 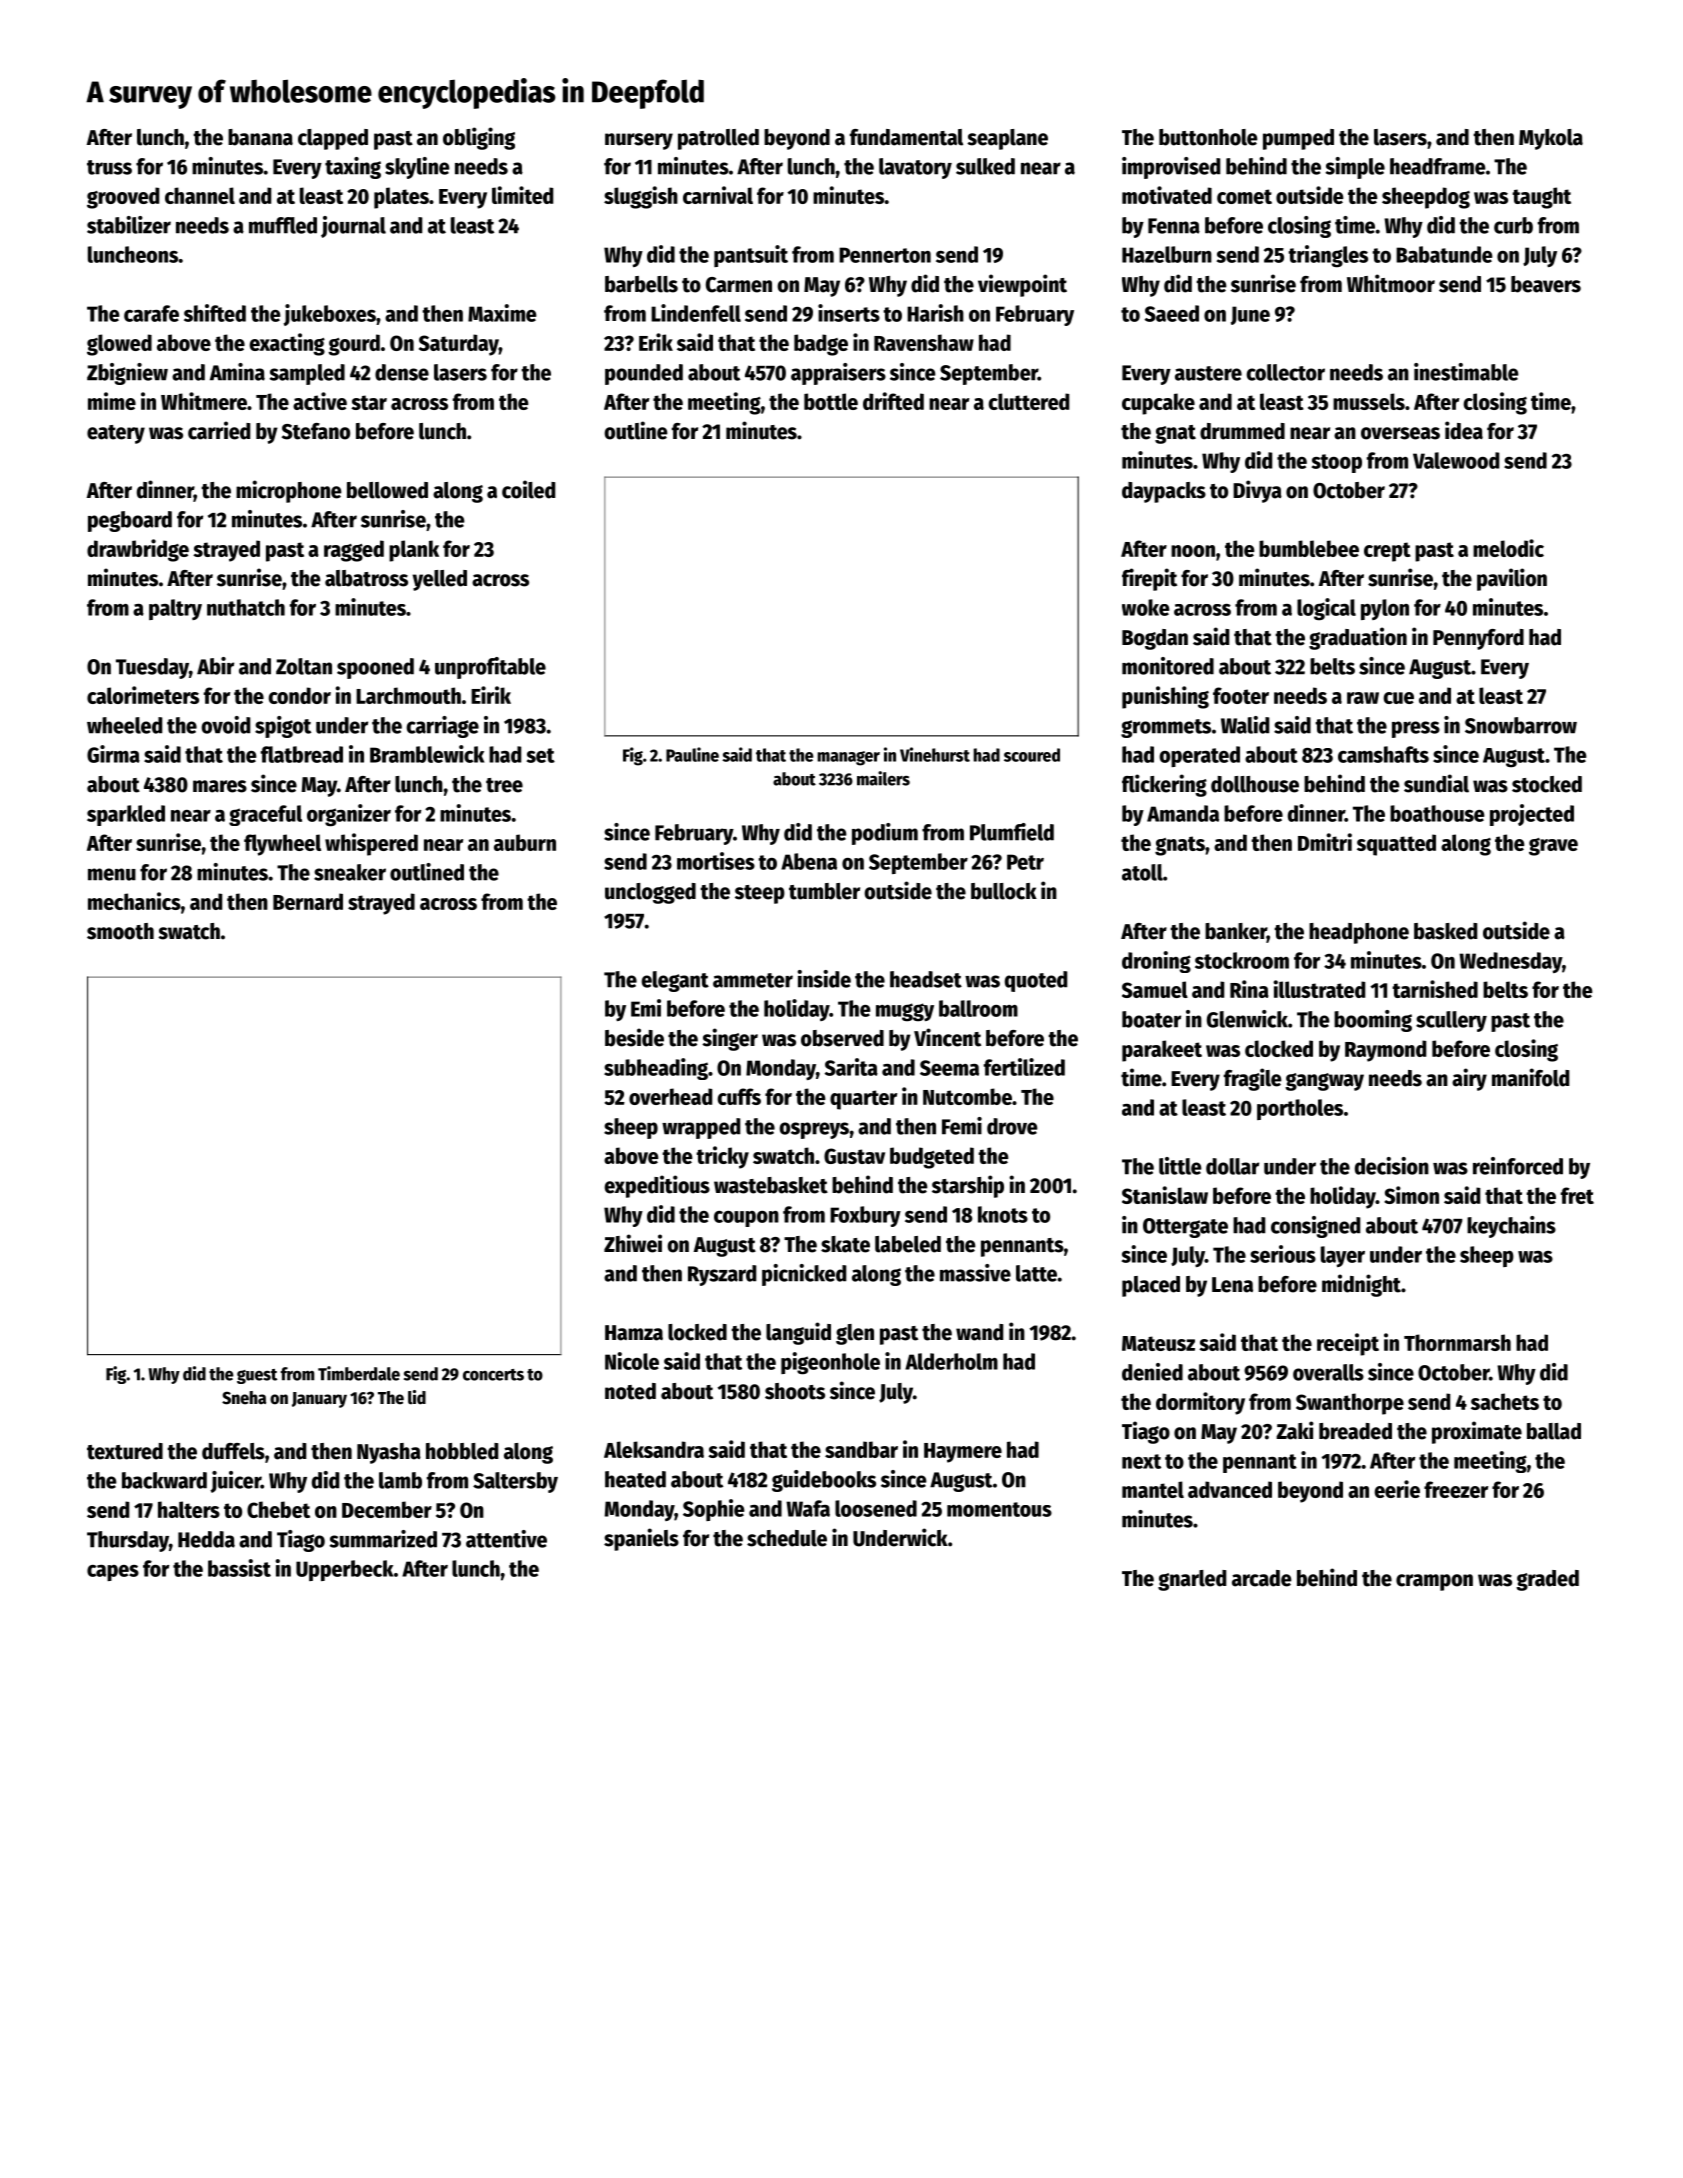 I want to click on Mykola, so click(x=1551, y=139).
